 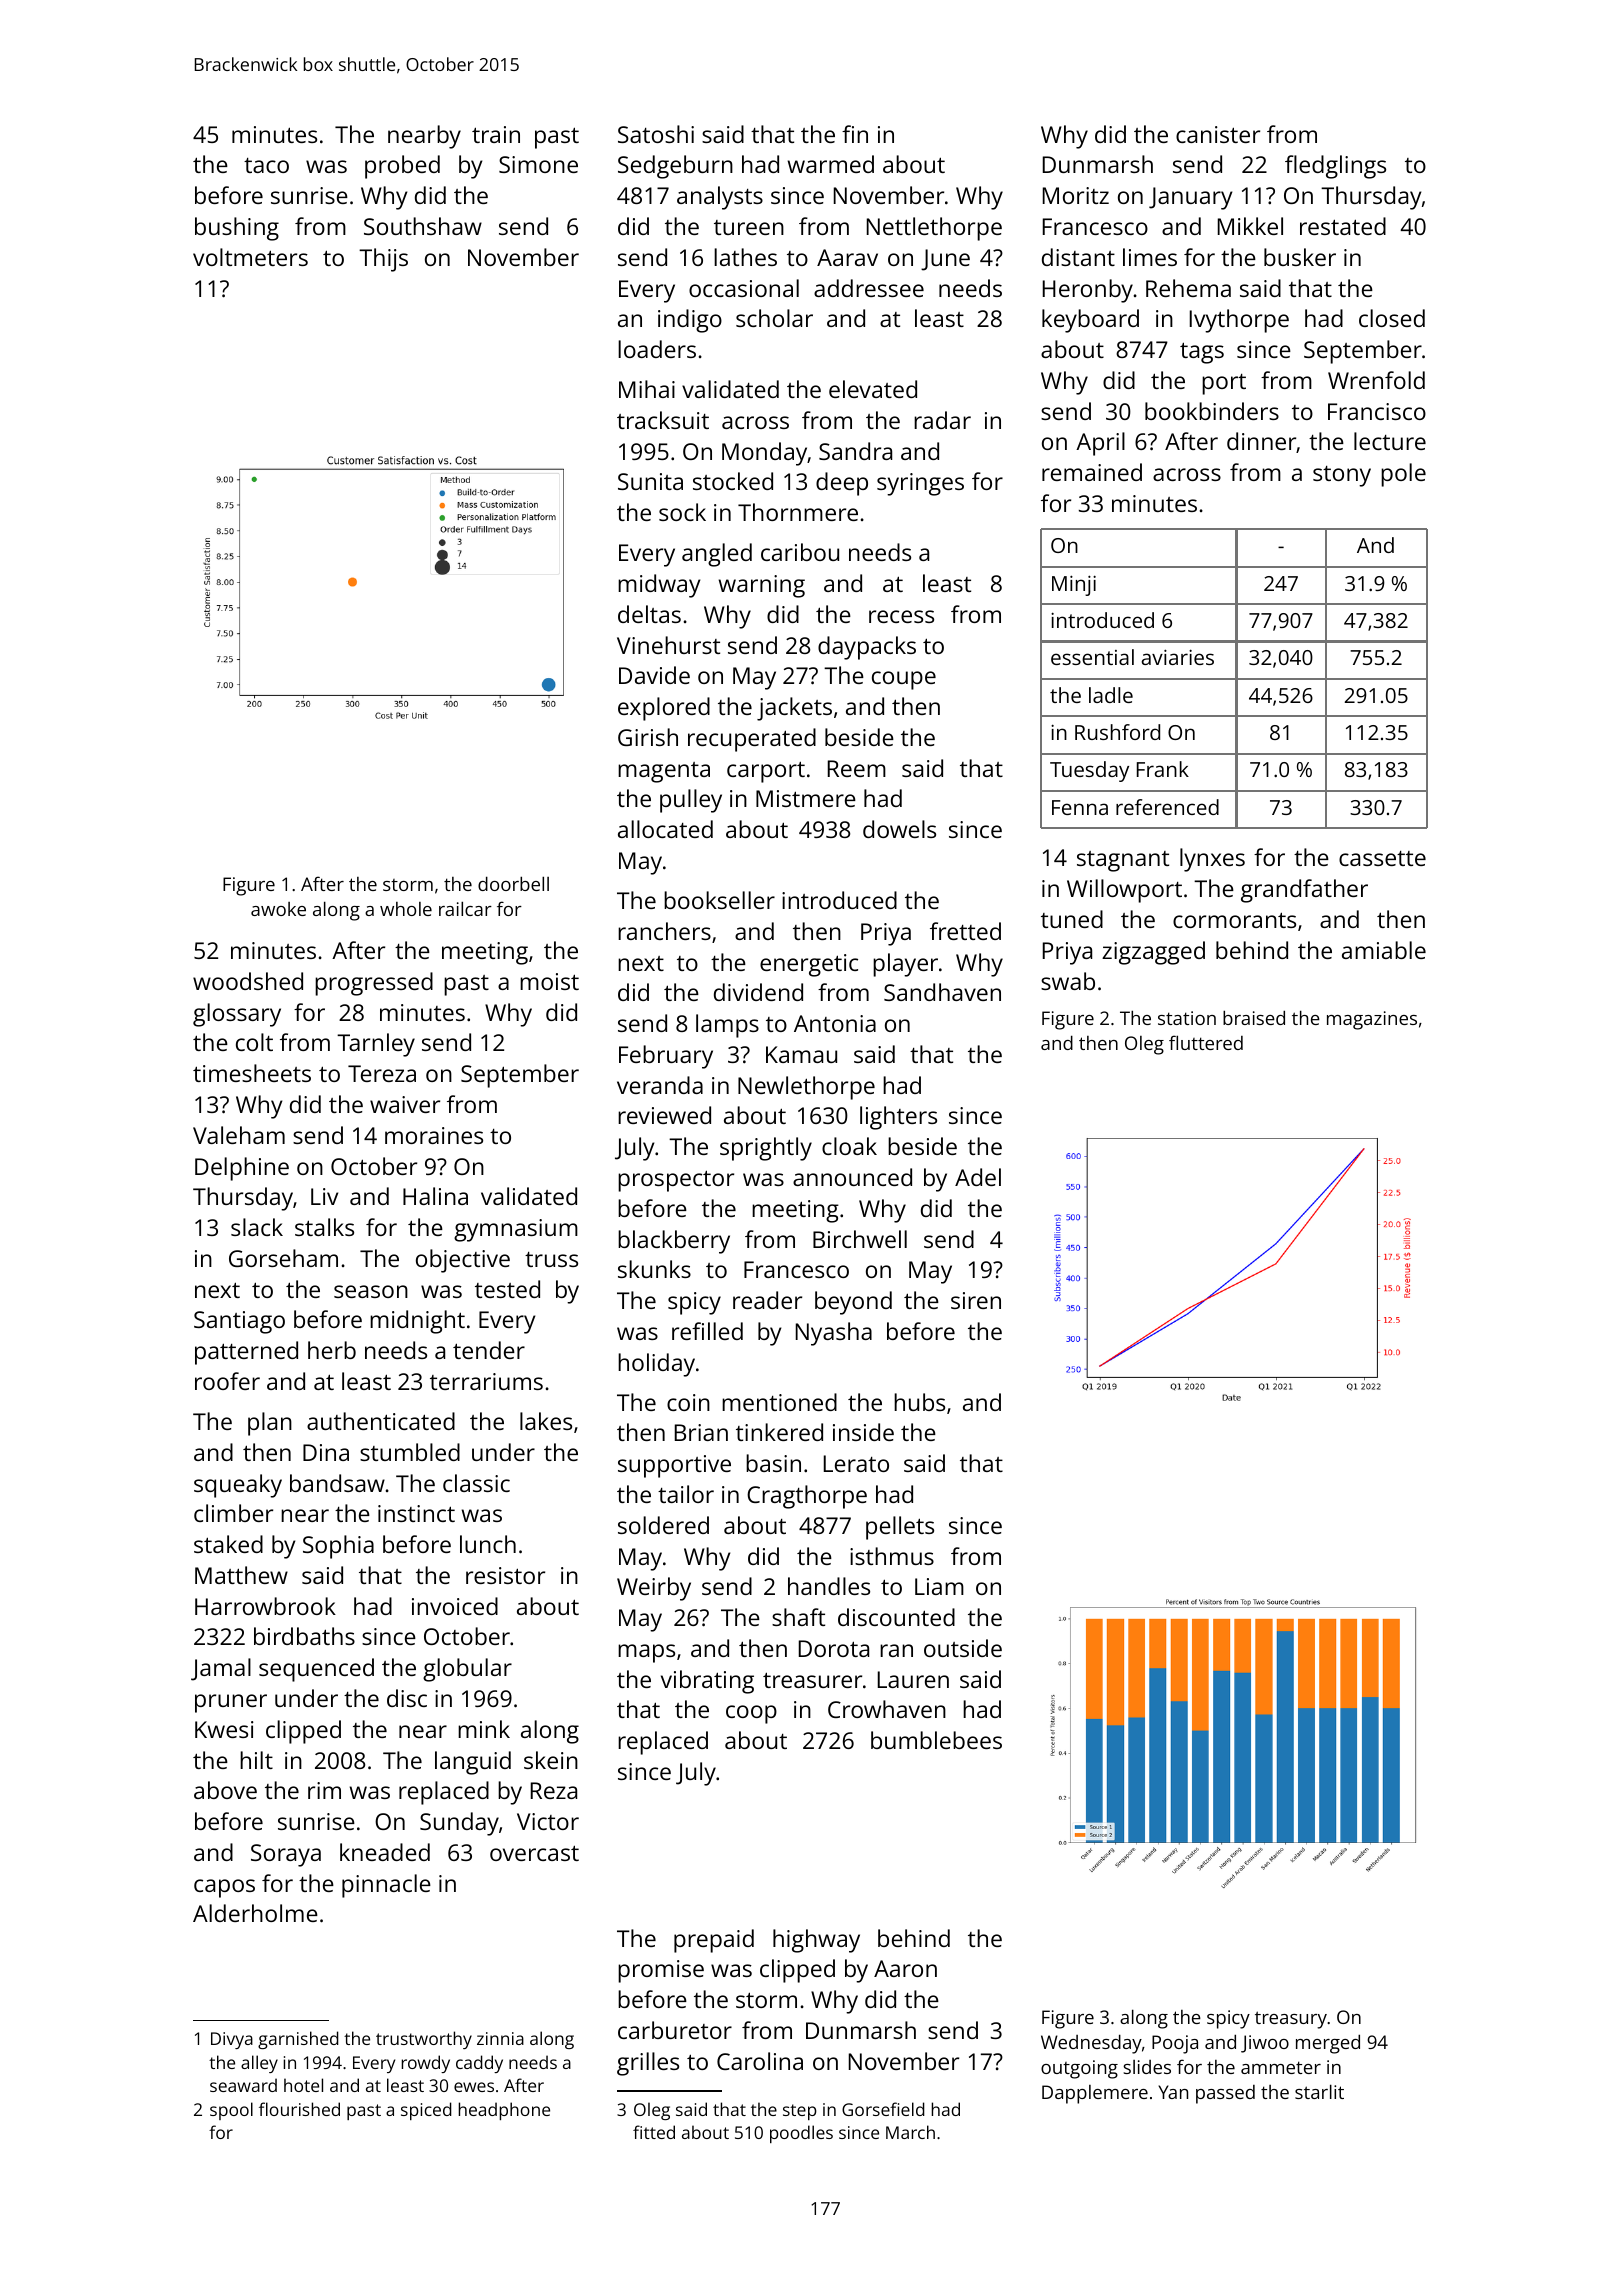 What do you see at coordinates (507, 1289) in the image?
I see `tested` at bounding box center [507, 1289].
